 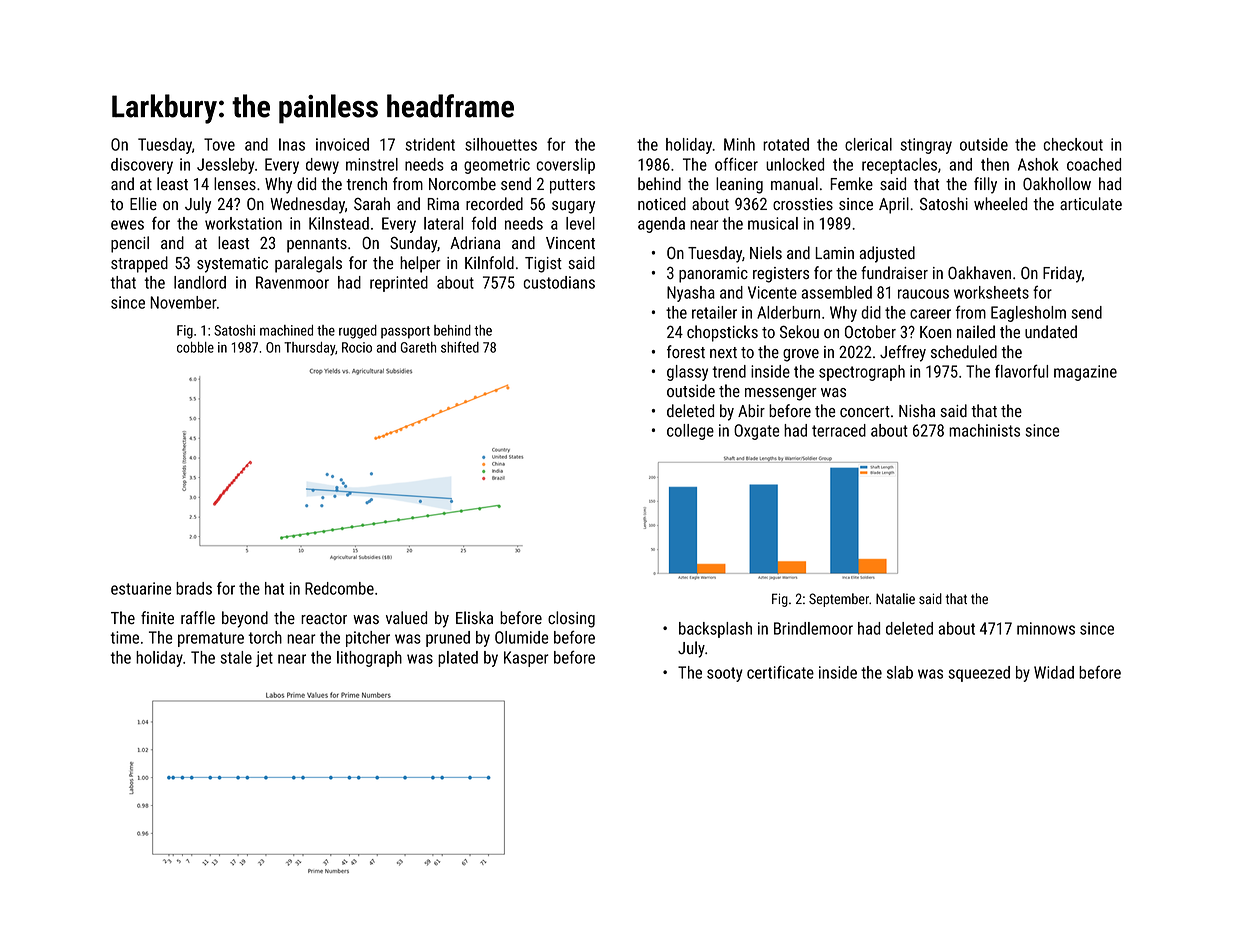 What do you see at coordinates (572, 186) in the page?
I see `putters` at bounding box center [572, 186].
